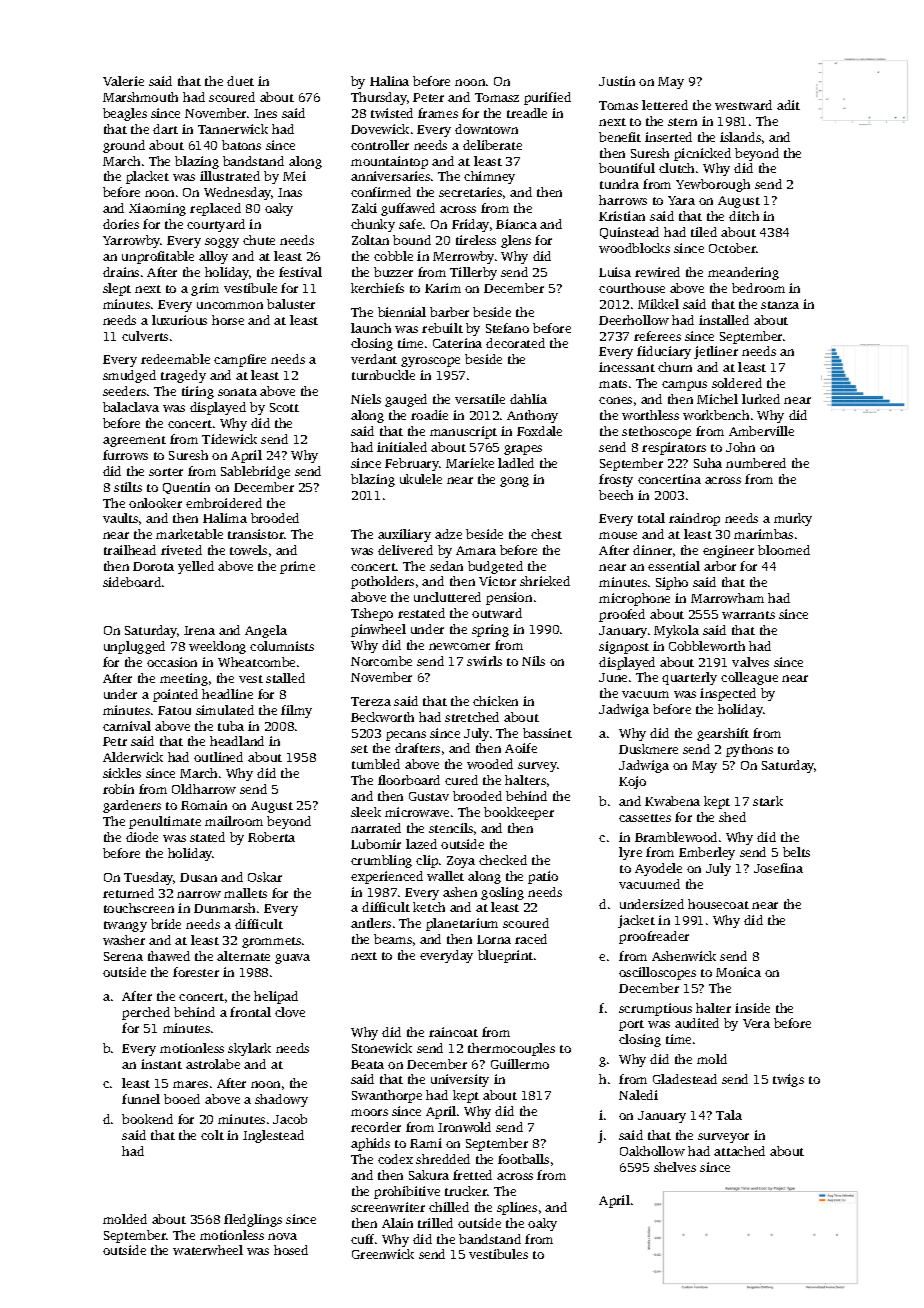  Describe the element at coordinates (237, 741) in the image. I see `headland` at that location.
